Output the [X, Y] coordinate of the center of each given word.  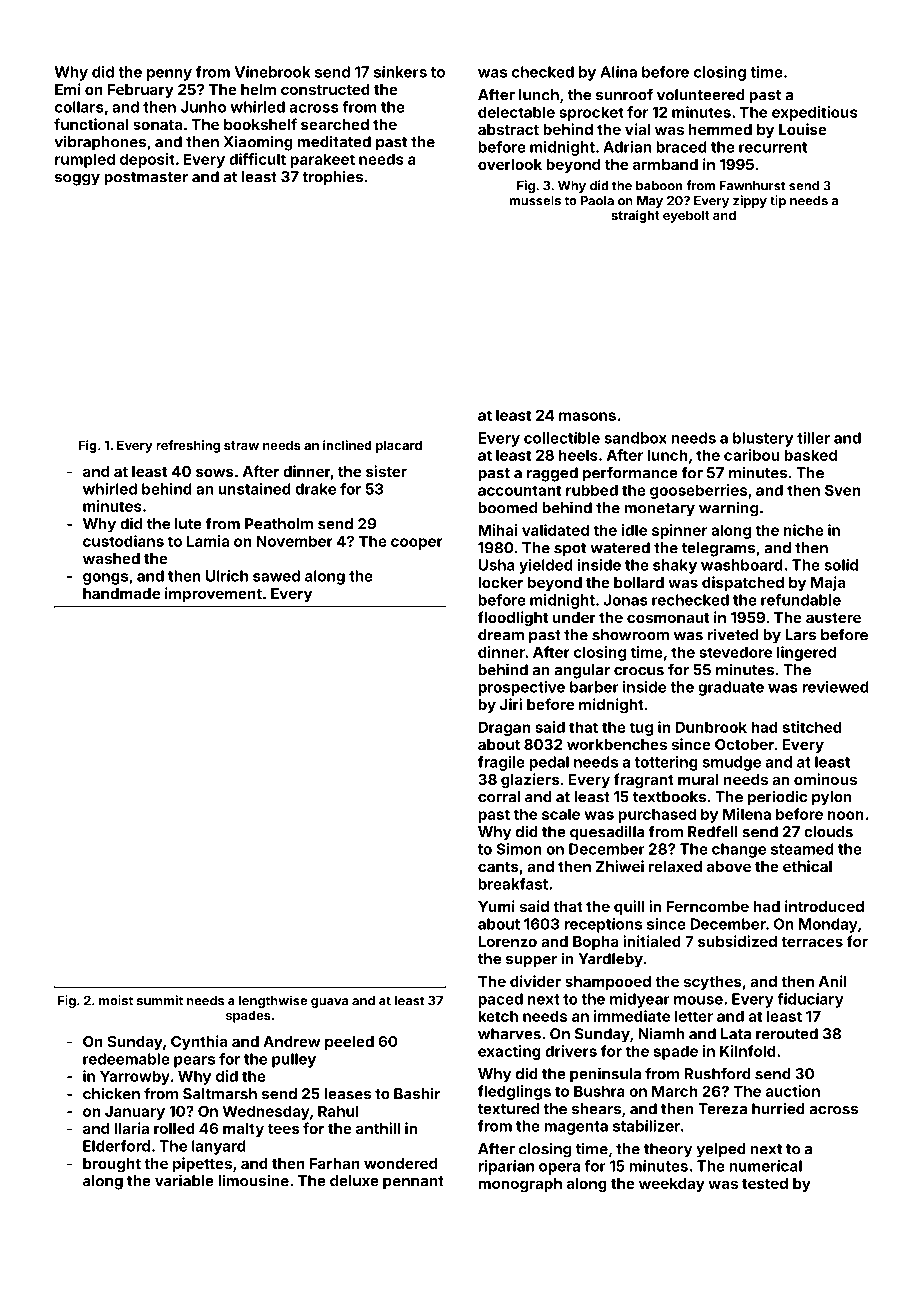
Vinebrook [273, 72]
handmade [121, 593]
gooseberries [698, 491]
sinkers [400, 72]
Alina [618, 72]
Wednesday [266, 1112]
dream [501, 635]
